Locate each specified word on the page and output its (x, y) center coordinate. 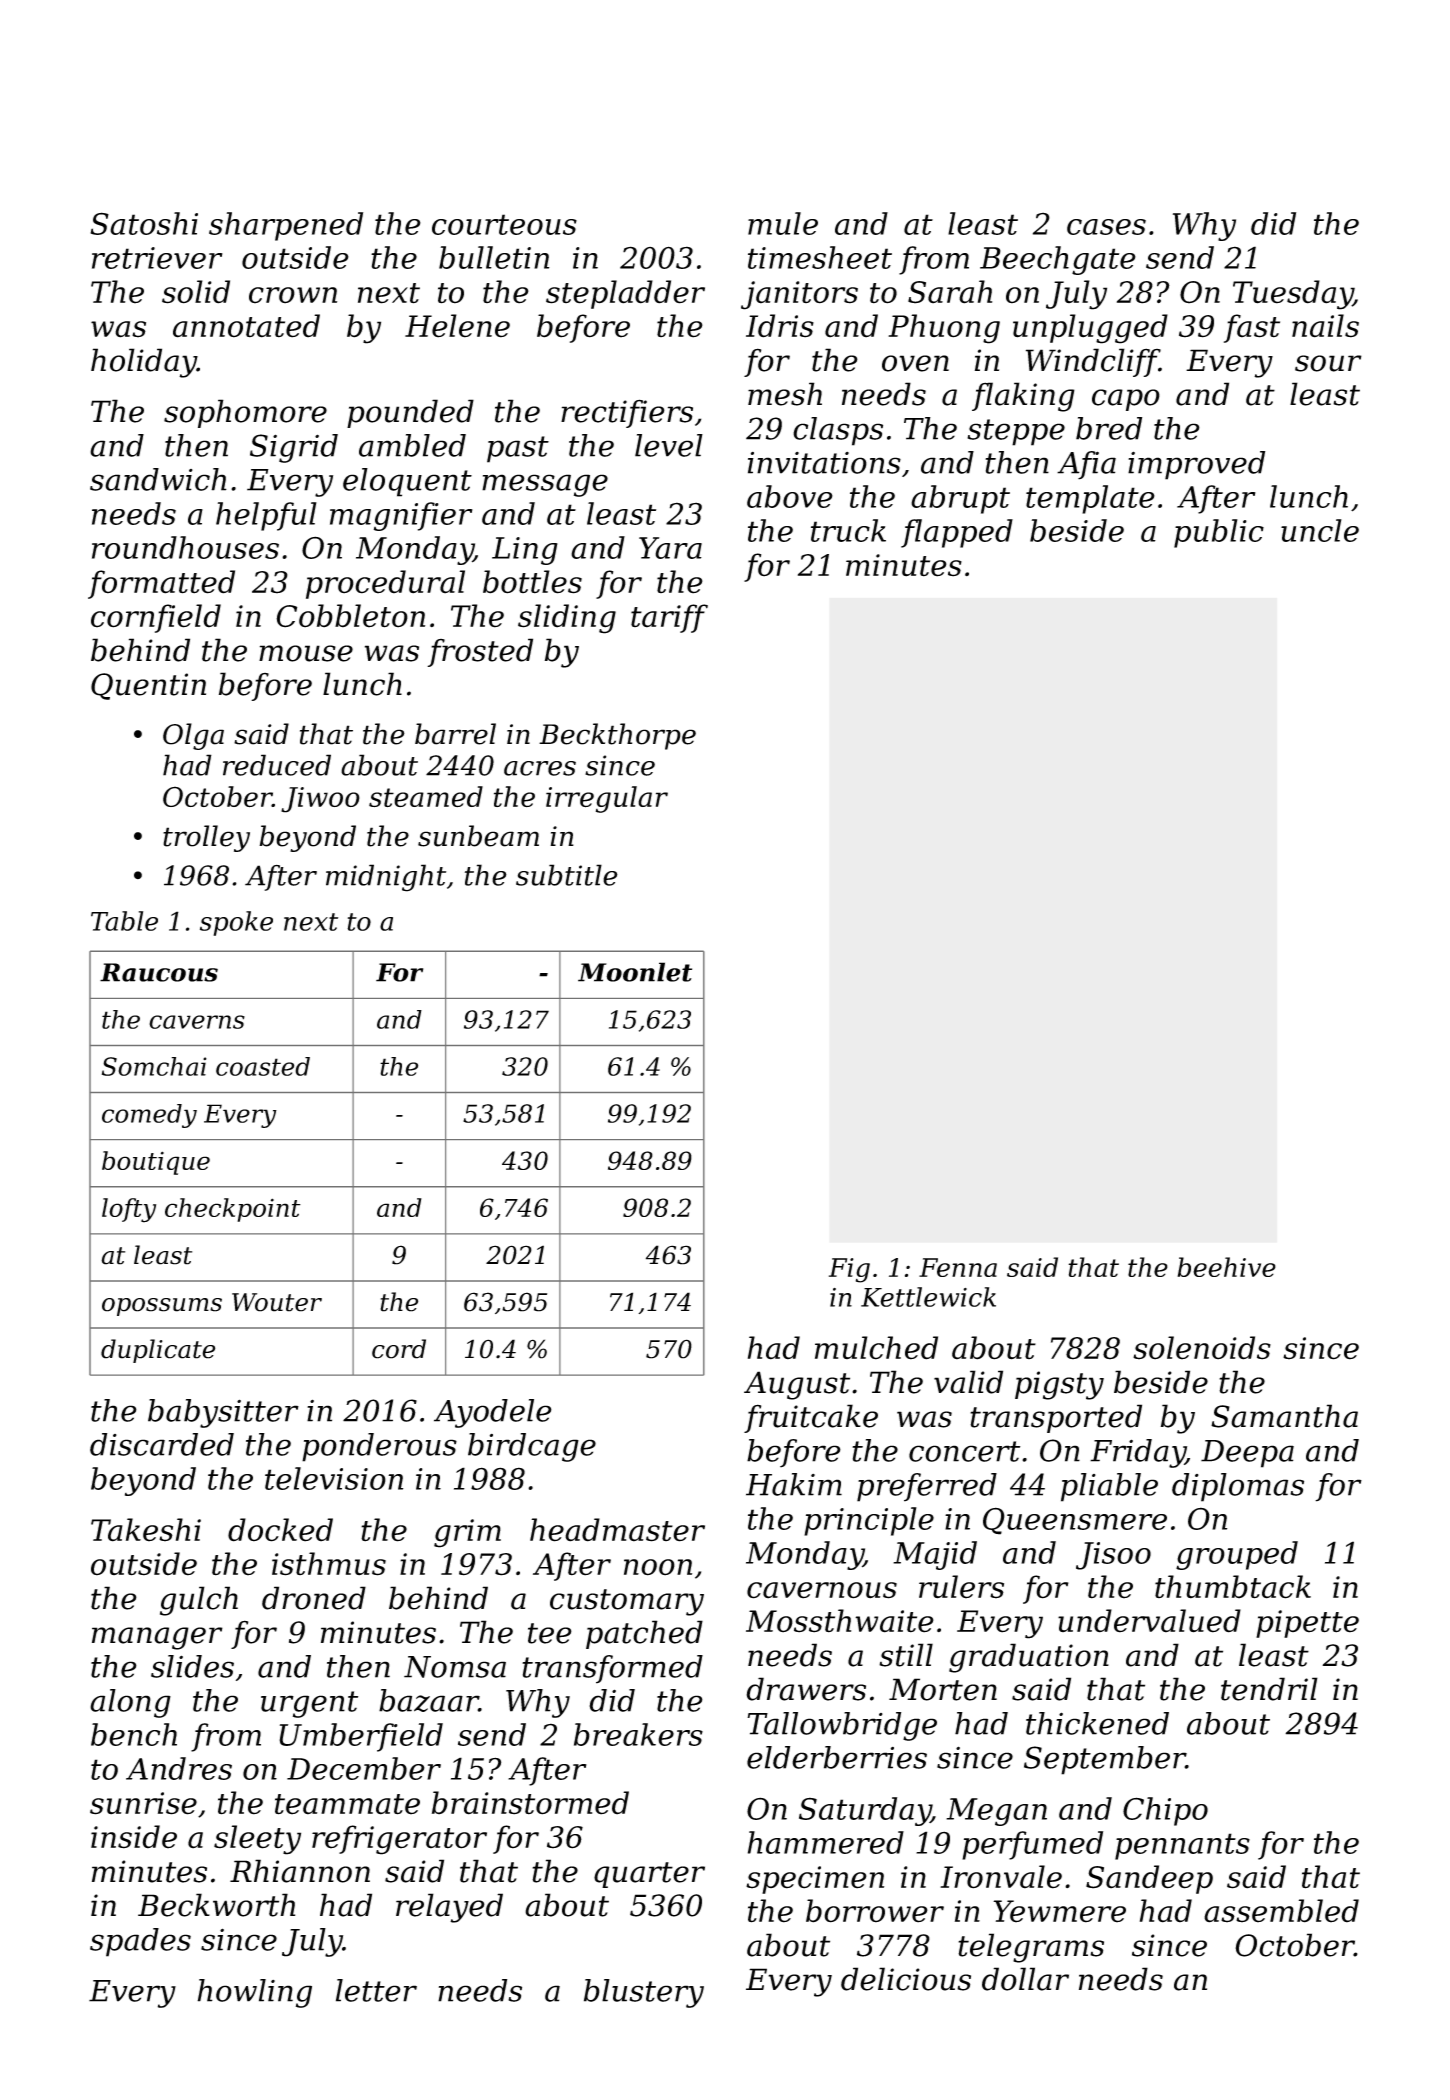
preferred (927, 1487)
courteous (504, 224)
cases (1106, 227)
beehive (1226, 1267)
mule (783, 223)
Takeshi (146, 1530)
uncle (1320, 530)
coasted (263, 1066)
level (669, 445)
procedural (385, 584)
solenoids (1202, 1348)
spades (140, 1942)
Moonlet (635, 972)
